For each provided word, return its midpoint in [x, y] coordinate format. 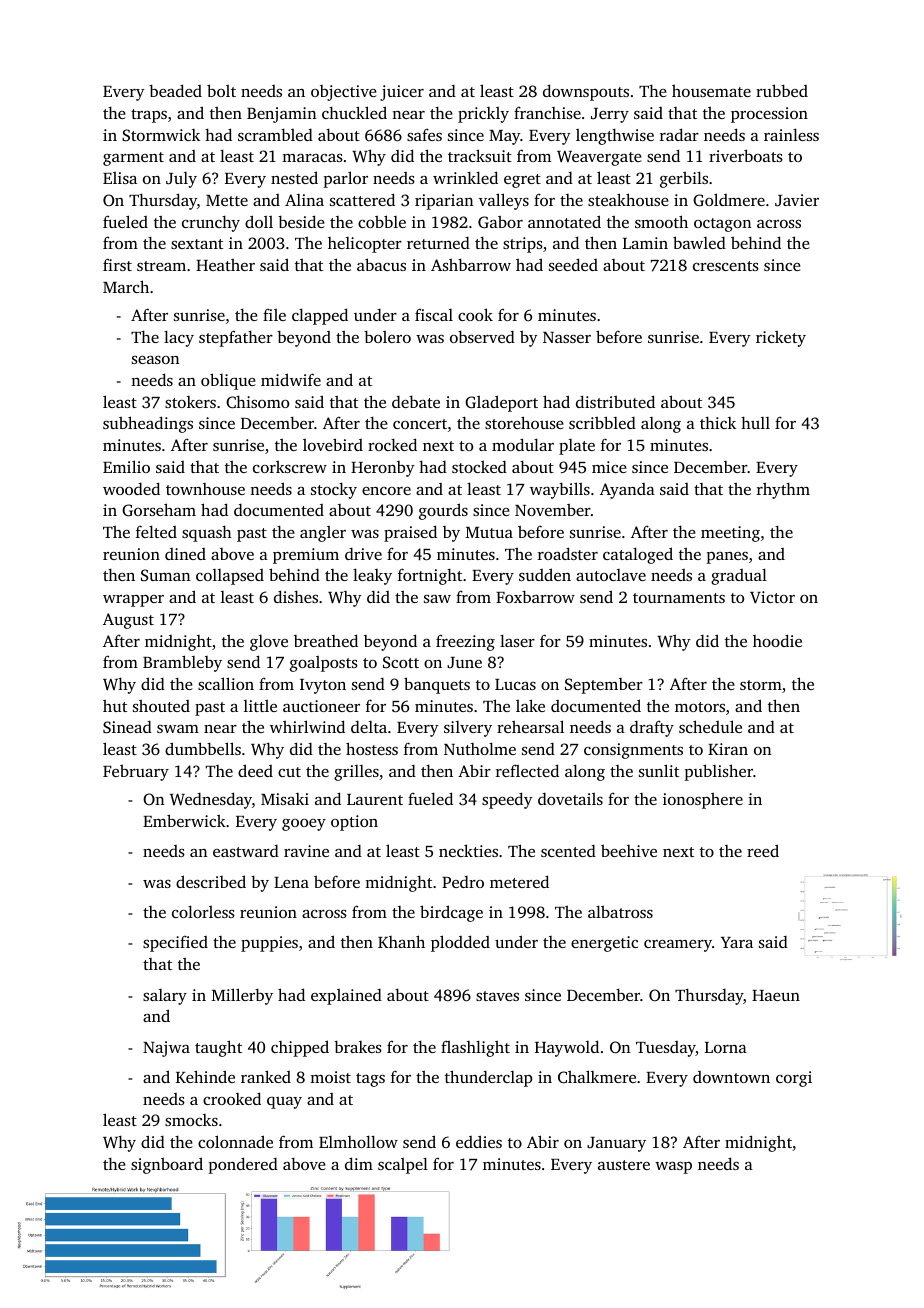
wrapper [133, 601]
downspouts [586, 92]
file [274, 315]
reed [763, 850]
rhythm [783, 491]
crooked [232, 1098]
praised [410, 533]
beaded [175, 90]
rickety [781, 339]
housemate [711, 91]
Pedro [463, 882]
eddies [479, 1141]
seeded [573, 264]
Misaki [285, 799]
